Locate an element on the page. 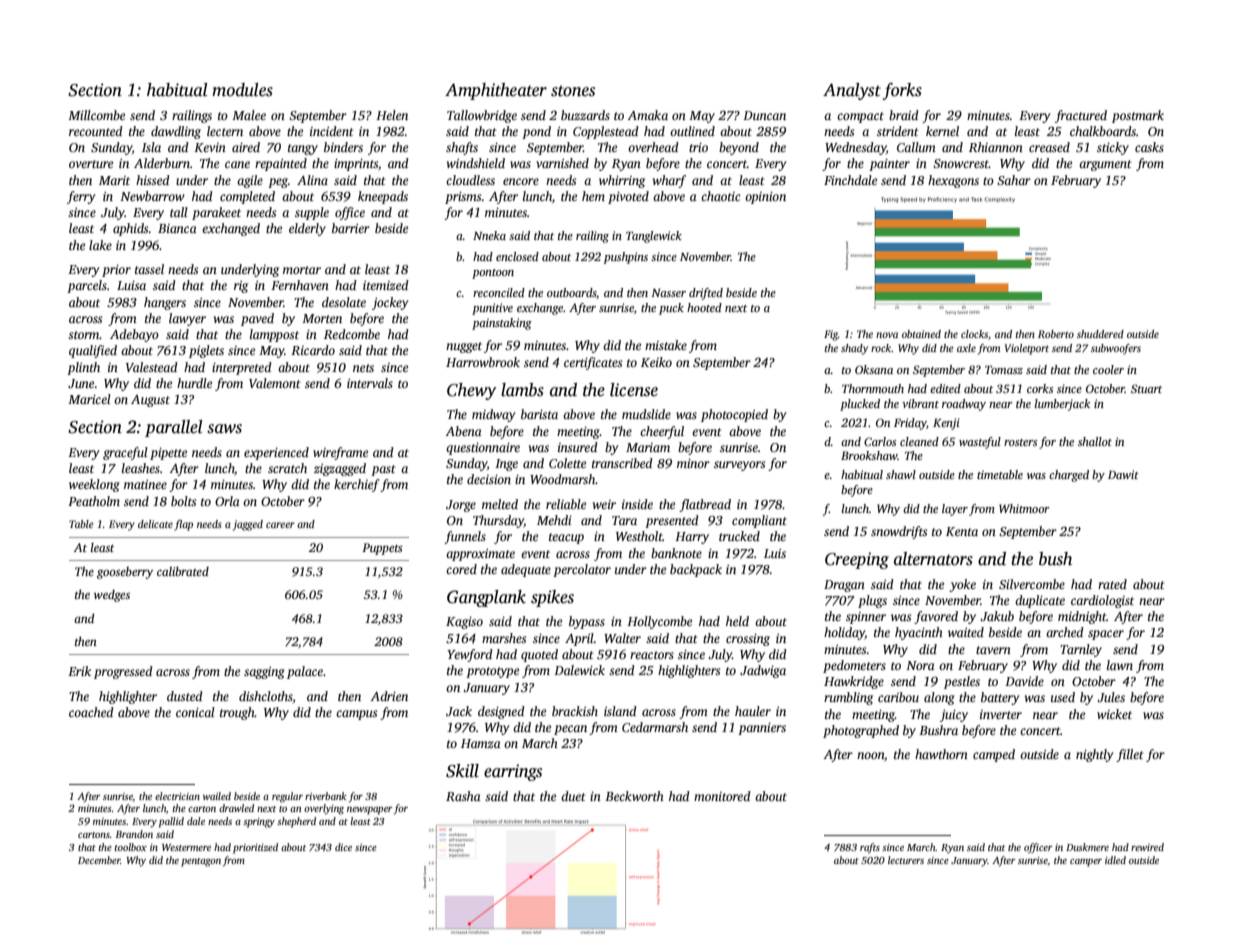  Sahar is located at coordinates (1014, 180).
